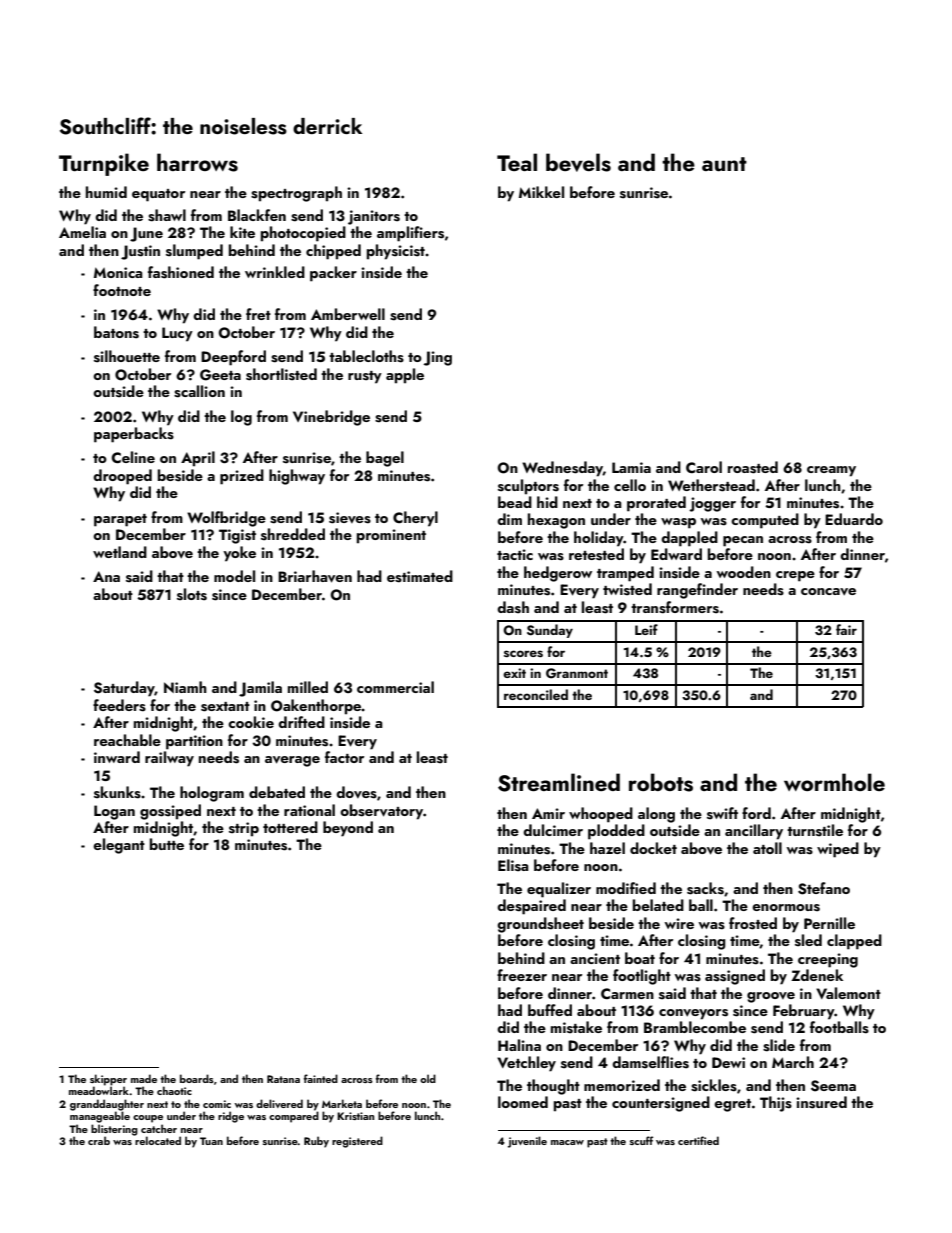 Image resolution: width=952 pixels, height=1233 pixels. What do you see at coordinates (108, 1080) in the screenshot?
I see `skipper` at bounding box center [108, 1080].
